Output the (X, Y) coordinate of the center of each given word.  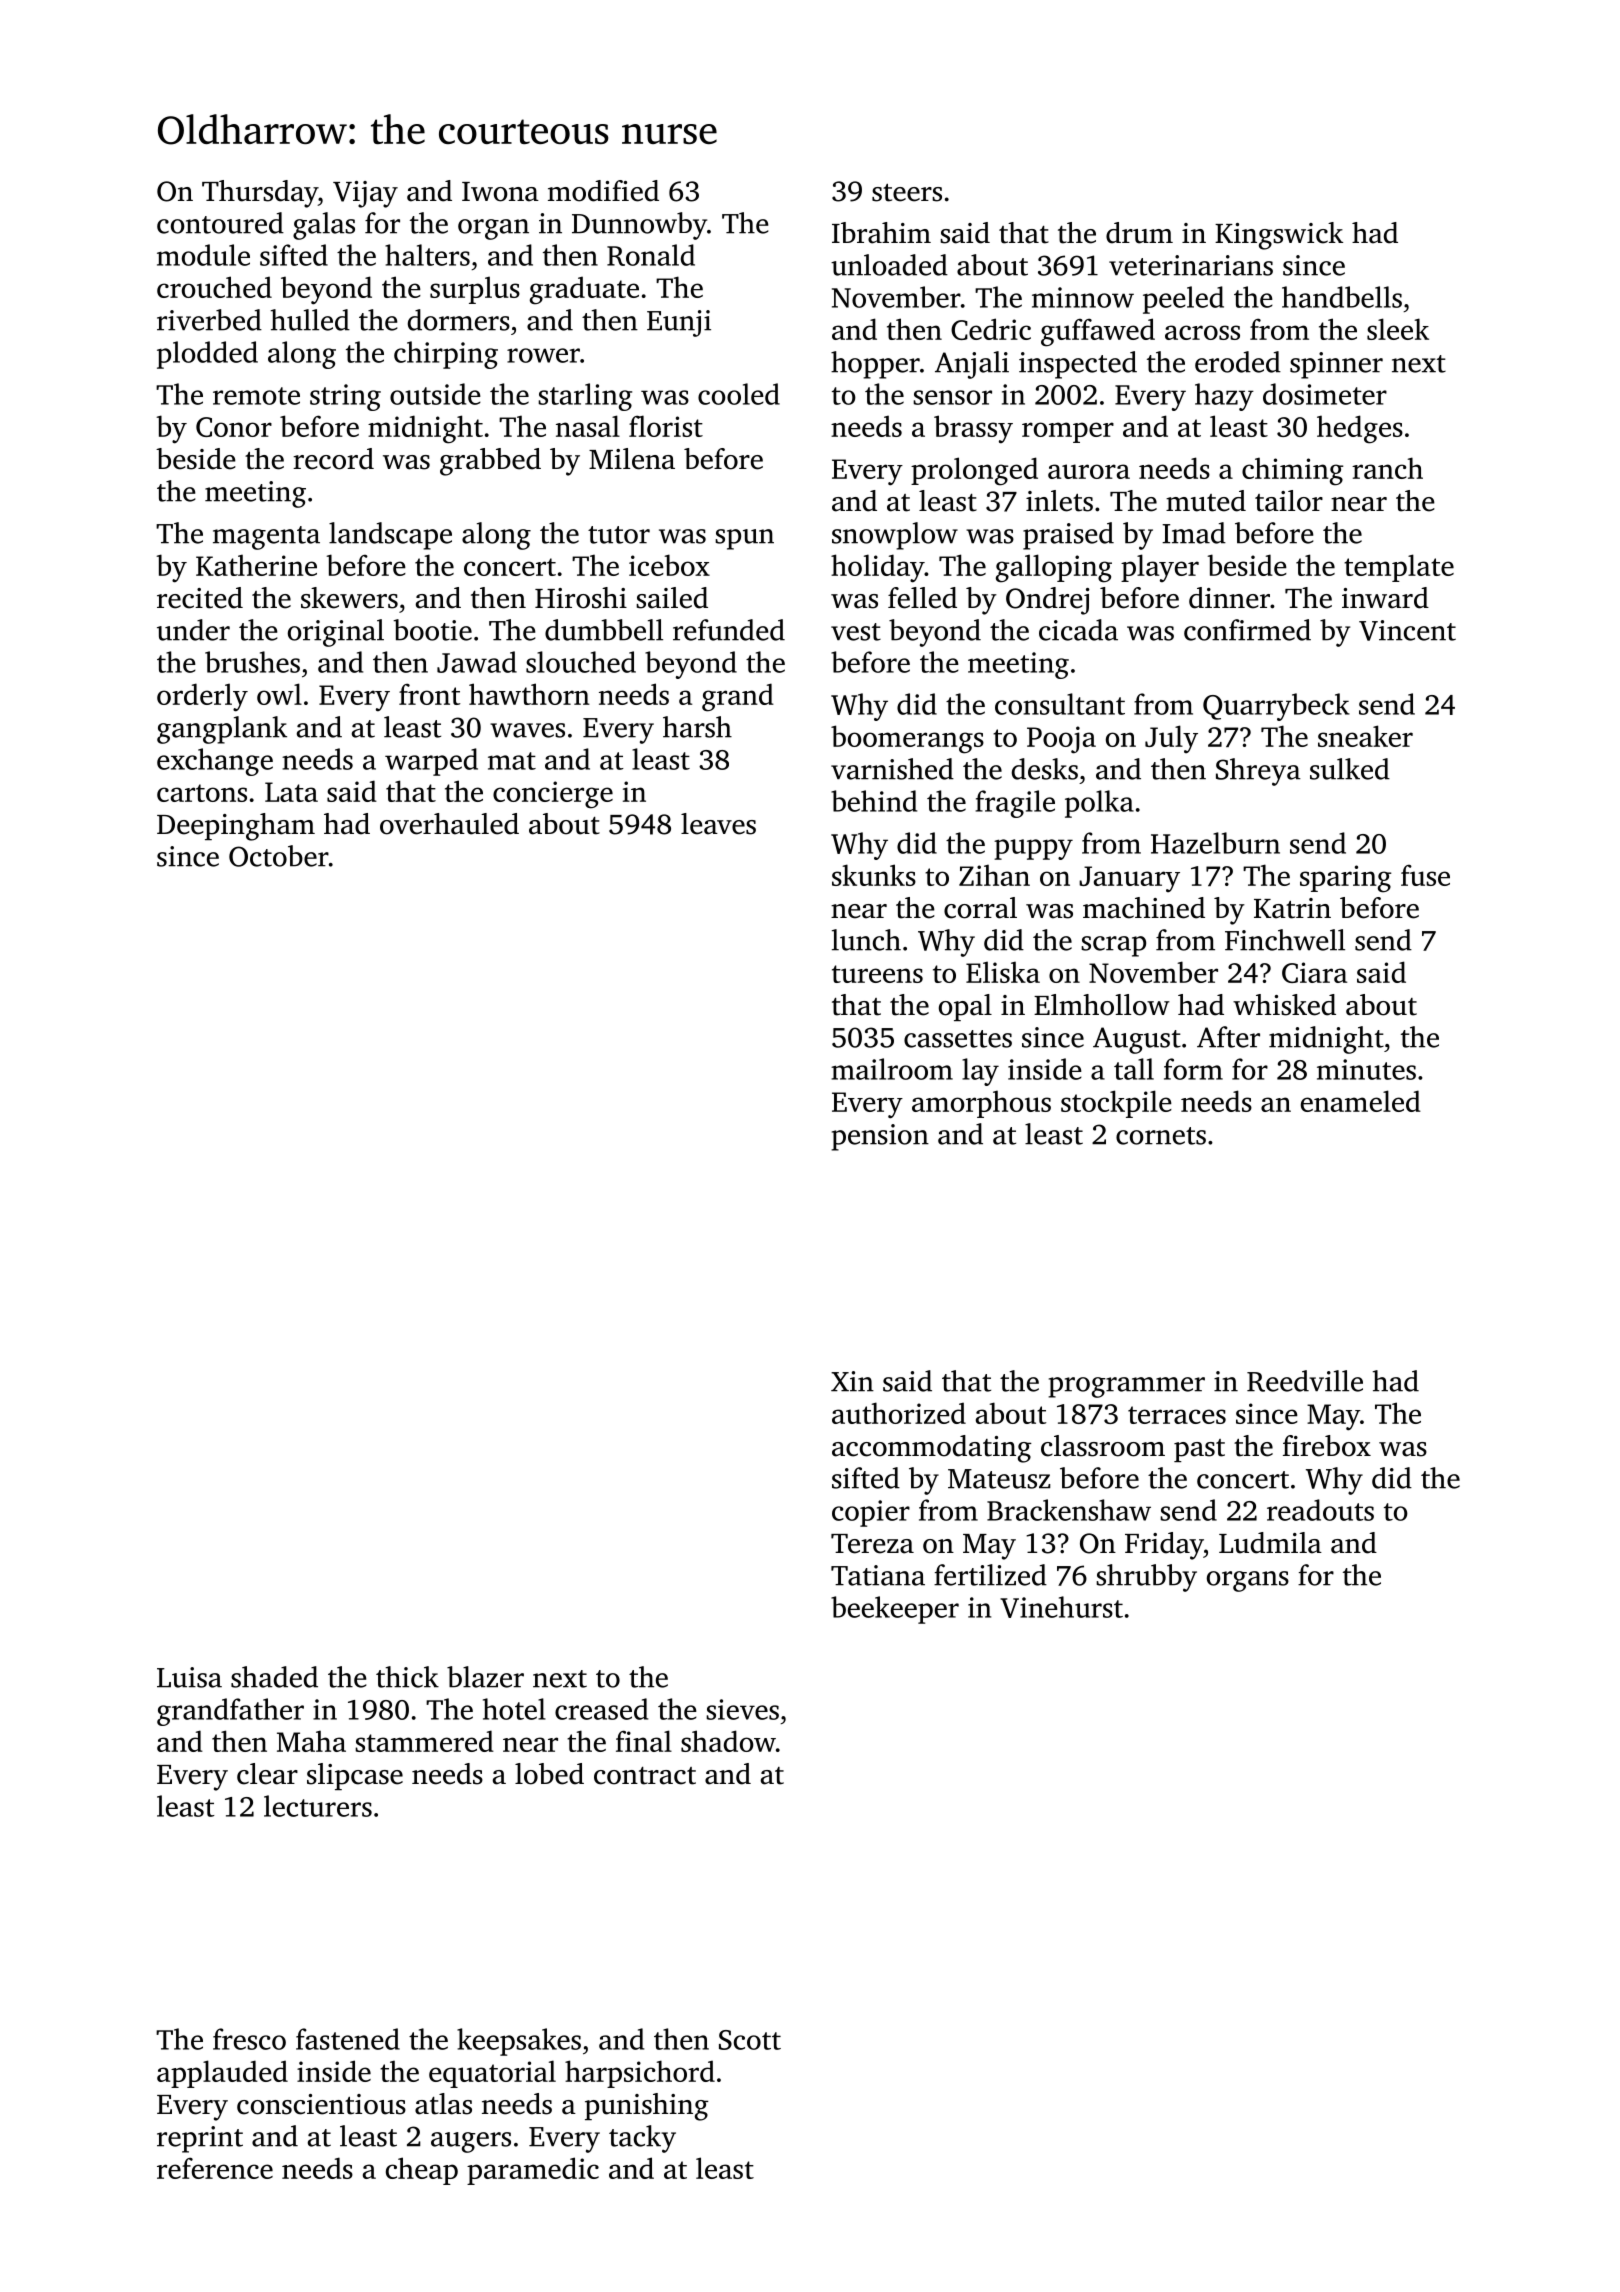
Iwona (500, 192)
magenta (266, 538)
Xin (852, 1381)
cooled (739, 394)
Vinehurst (1061, 1607)
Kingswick (1279, 236)
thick (407, 1677)
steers (907, 193)
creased (601, 1709)
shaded (274, 1677)
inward (1385, 598)
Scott (750, 2040)
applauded (222, 2074)
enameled (1361, 1101)
